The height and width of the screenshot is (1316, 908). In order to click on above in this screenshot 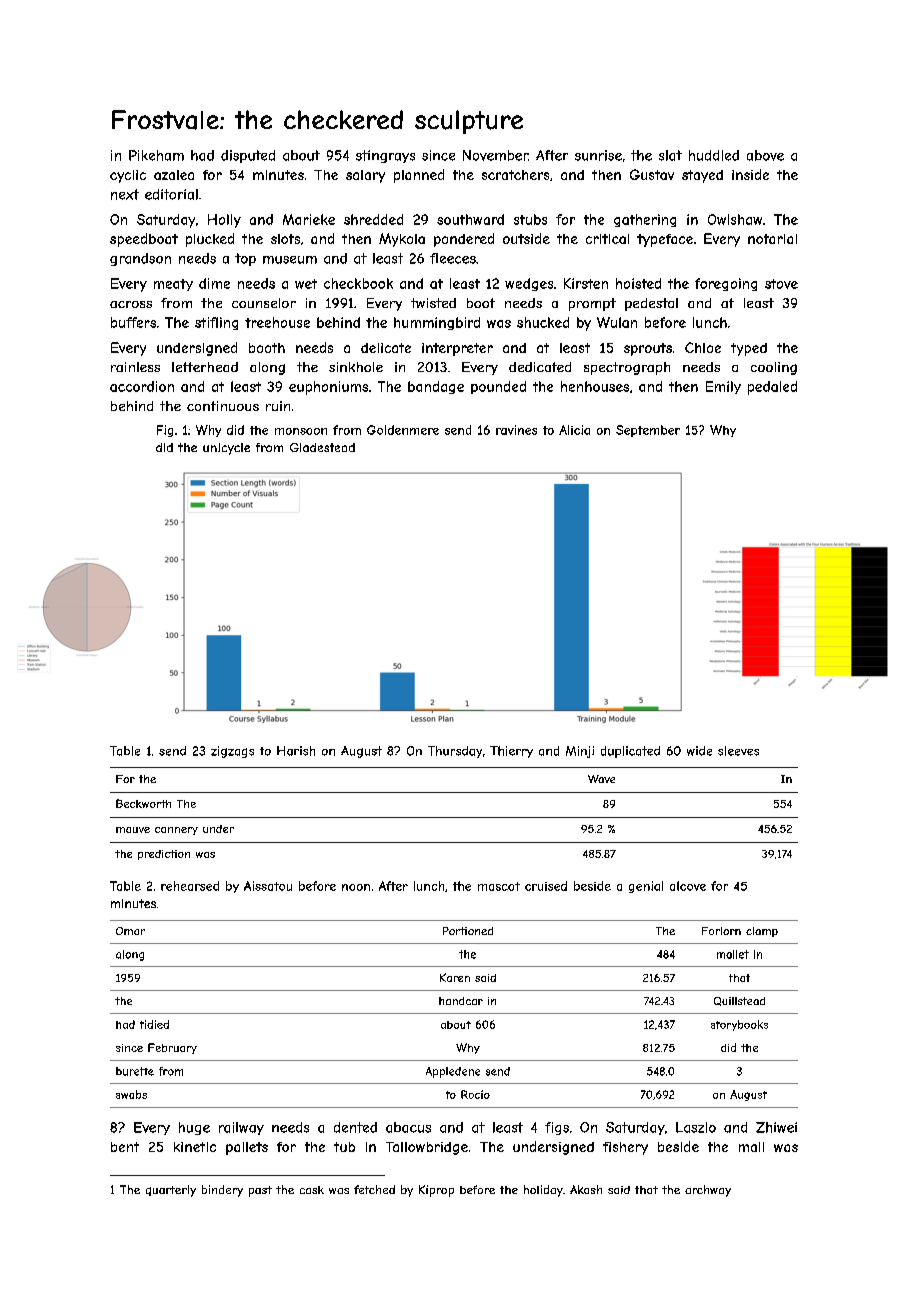, I will do `click(765, 155)`.
